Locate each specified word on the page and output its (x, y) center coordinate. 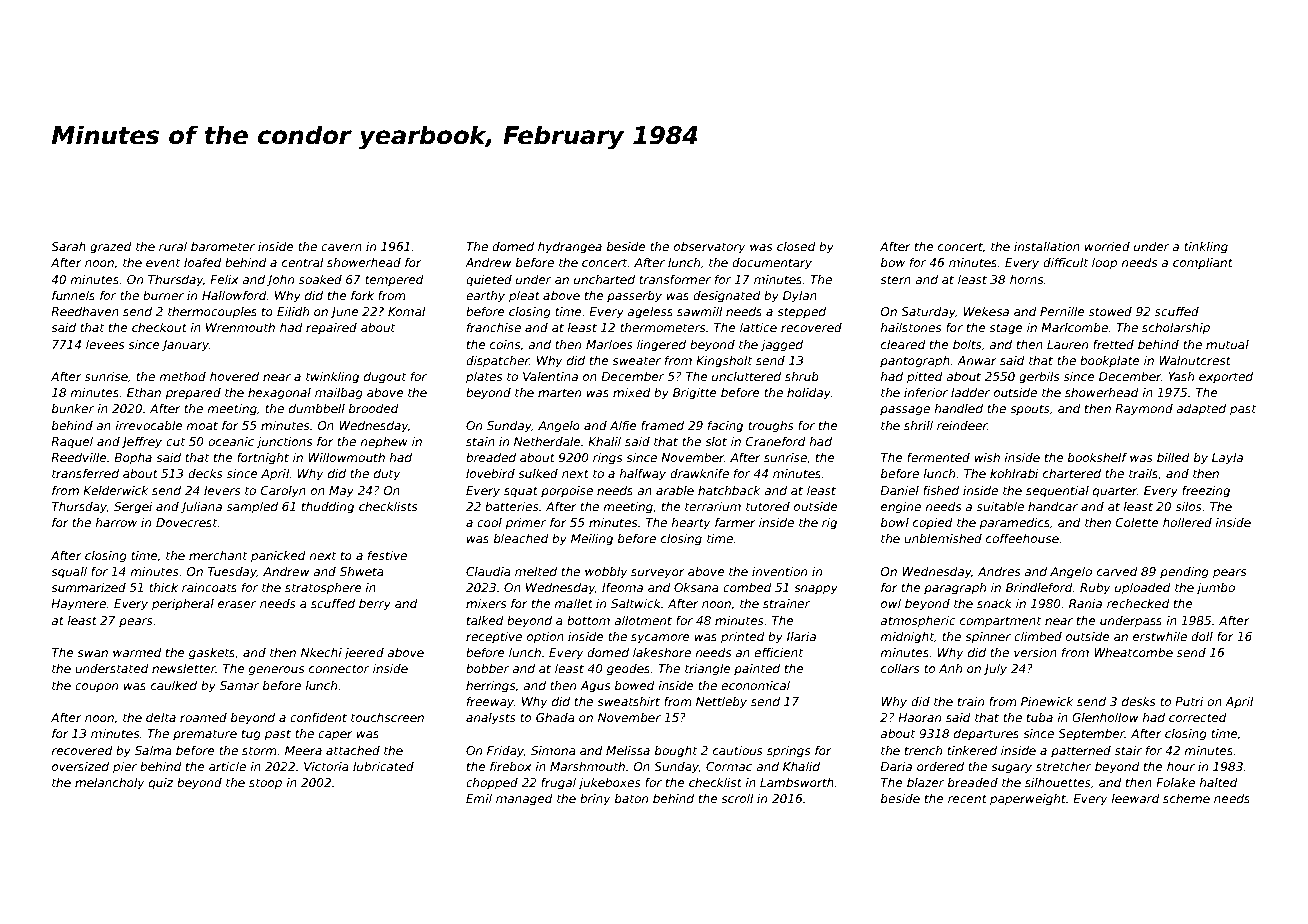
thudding (328, 508)
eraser (237, 604)
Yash (1181, 376)
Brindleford (1039, 587)
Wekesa (986, 311)
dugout (385, 378)
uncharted (604, 279)
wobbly (606, 573)
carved (1117, 571)
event (163, 262)
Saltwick (636, 603)
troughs (771, 427)
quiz (161, 784)
